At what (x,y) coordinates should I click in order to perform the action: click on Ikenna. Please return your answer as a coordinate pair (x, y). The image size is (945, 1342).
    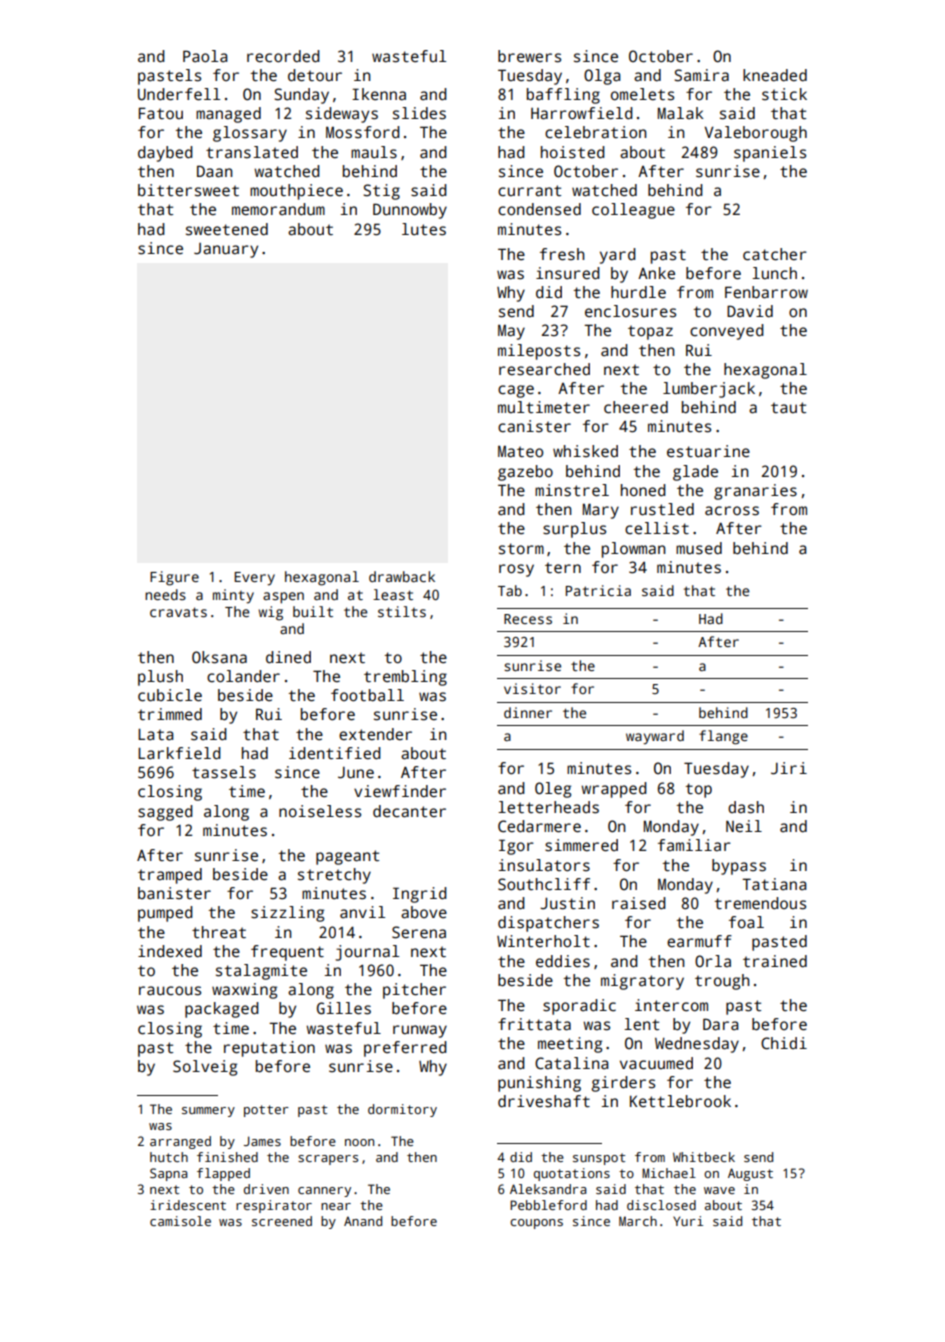
    Looking at the image, I should click on (379, 94).
